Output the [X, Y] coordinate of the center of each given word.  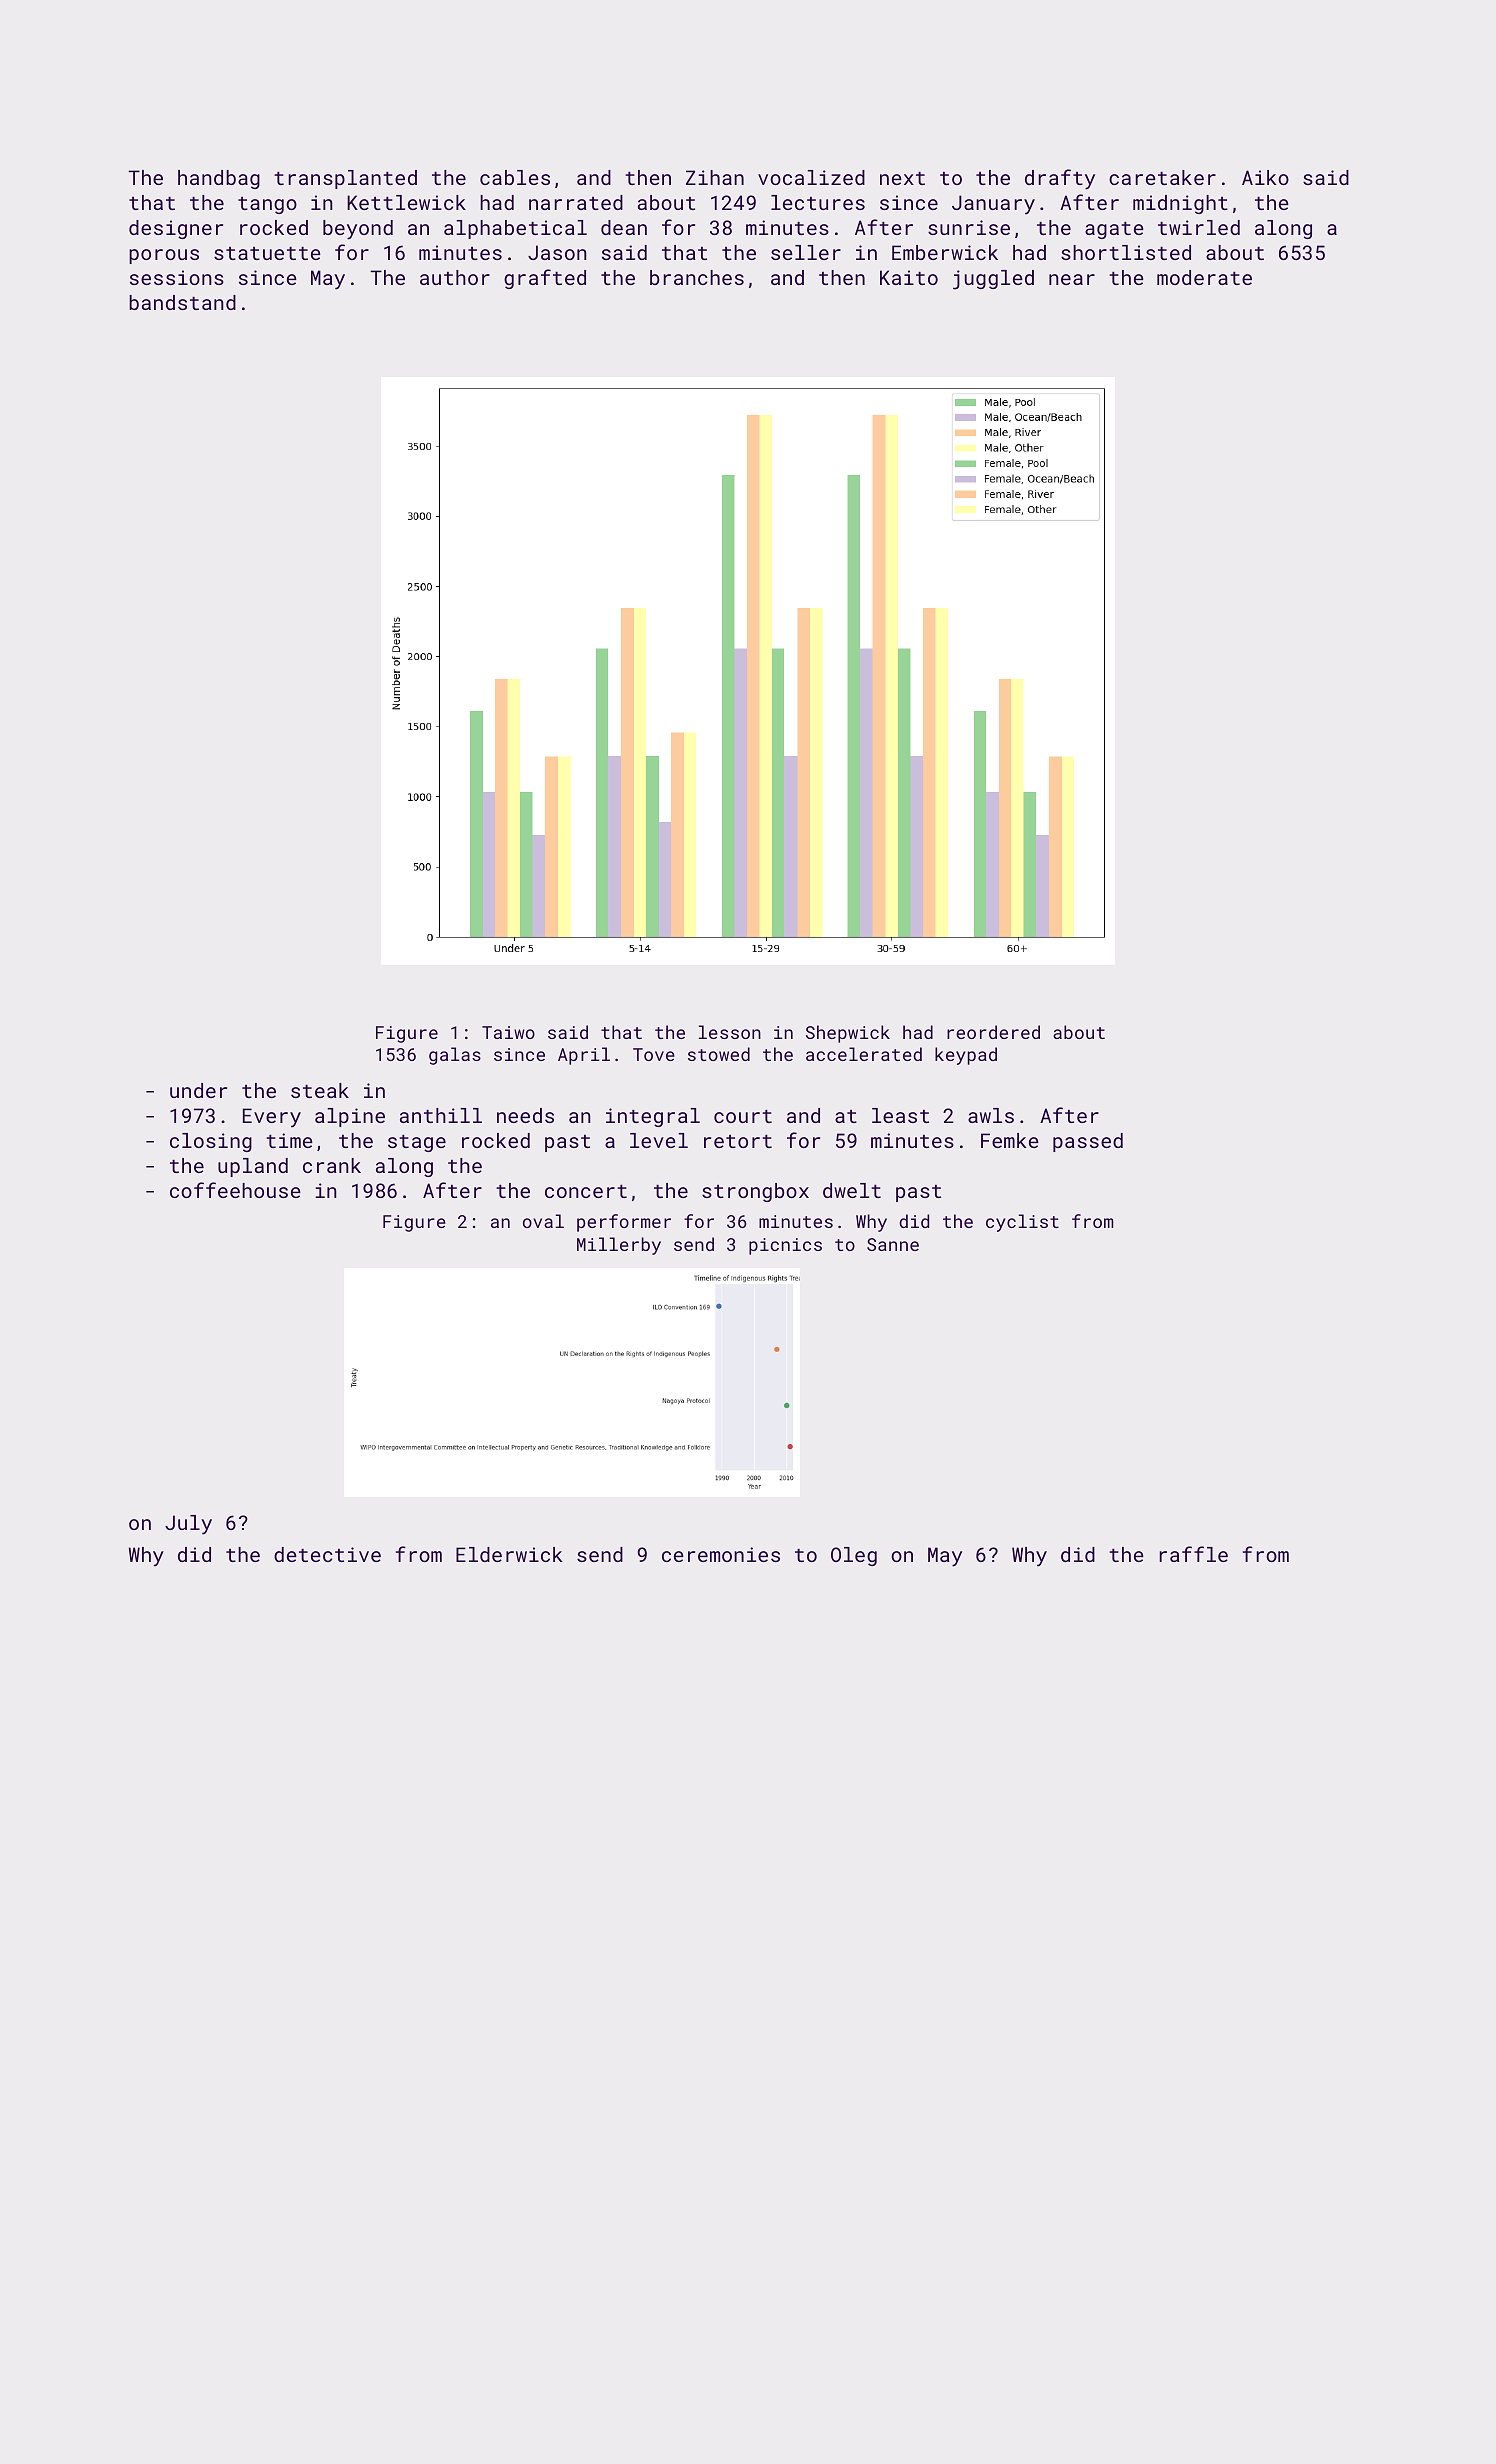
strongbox [755, 1192]
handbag [219, 179]
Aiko [1265, 177]
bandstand [182, 302]
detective [327, 1554]
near [1072, 279]
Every [272, 1118]
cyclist [1022, 1223]
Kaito [909, 277]
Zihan [715, 177]
